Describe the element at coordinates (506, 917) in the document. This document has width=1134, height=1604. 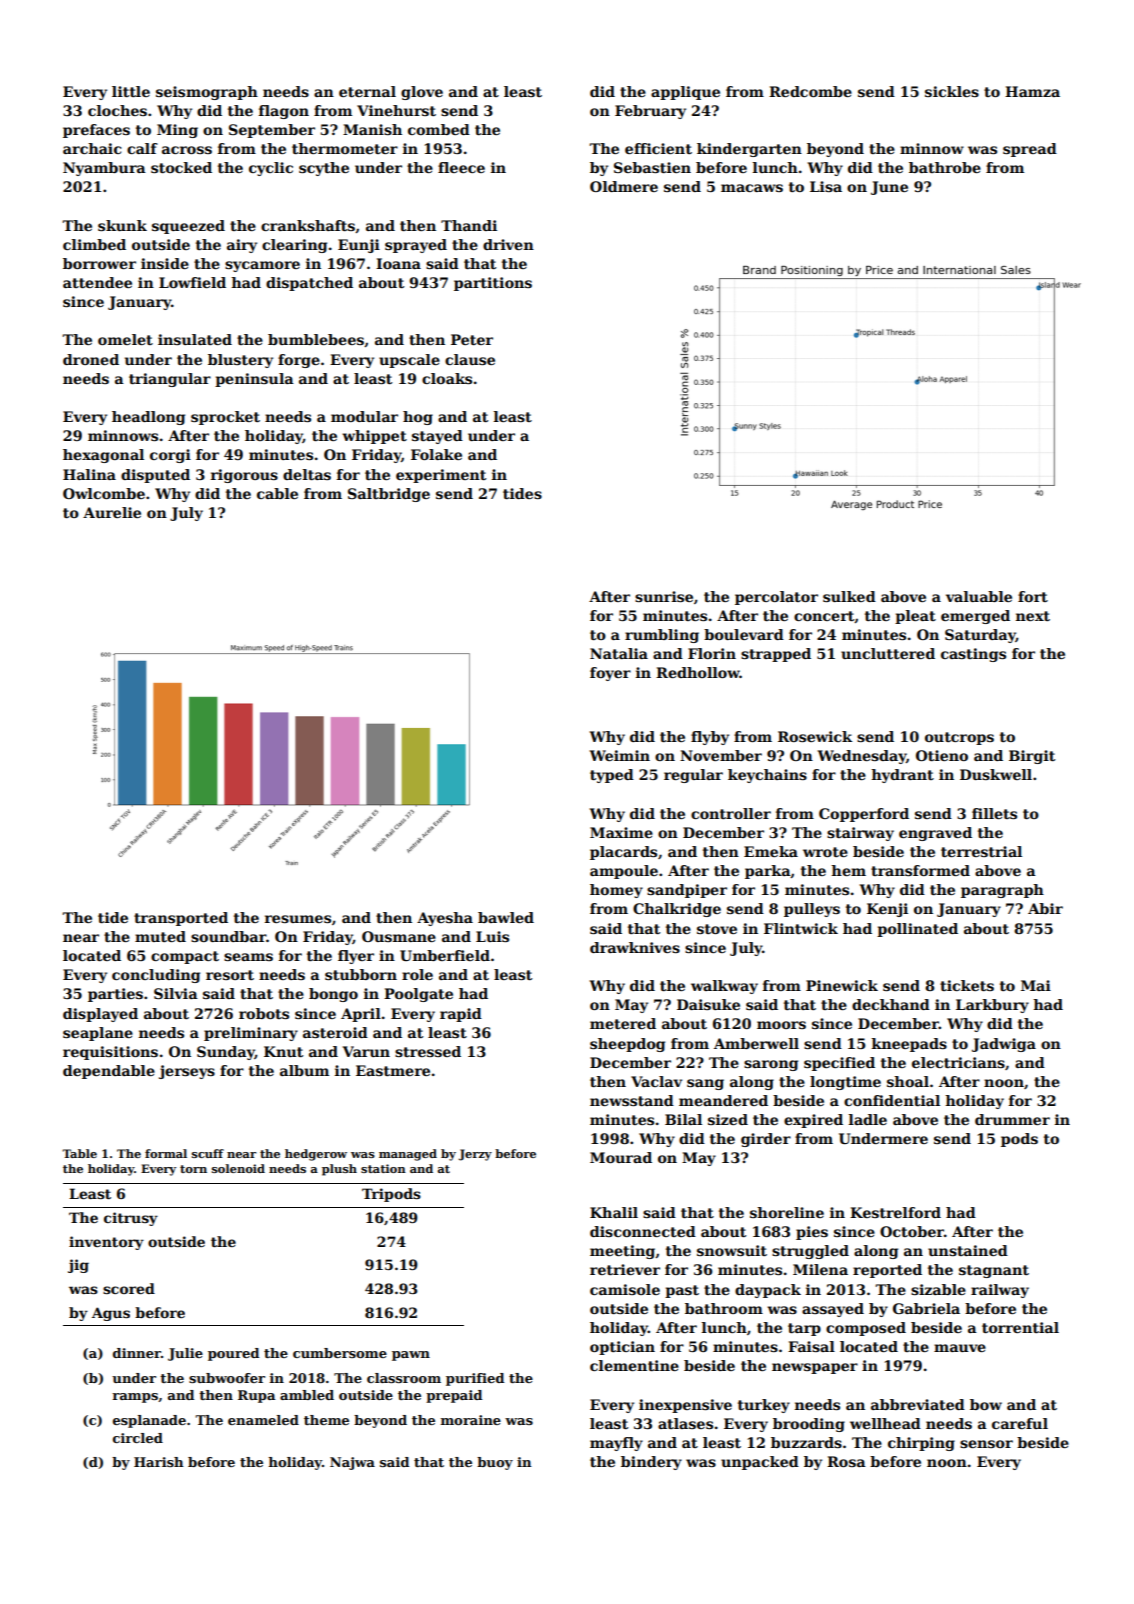
I see `bawled` at that location.
